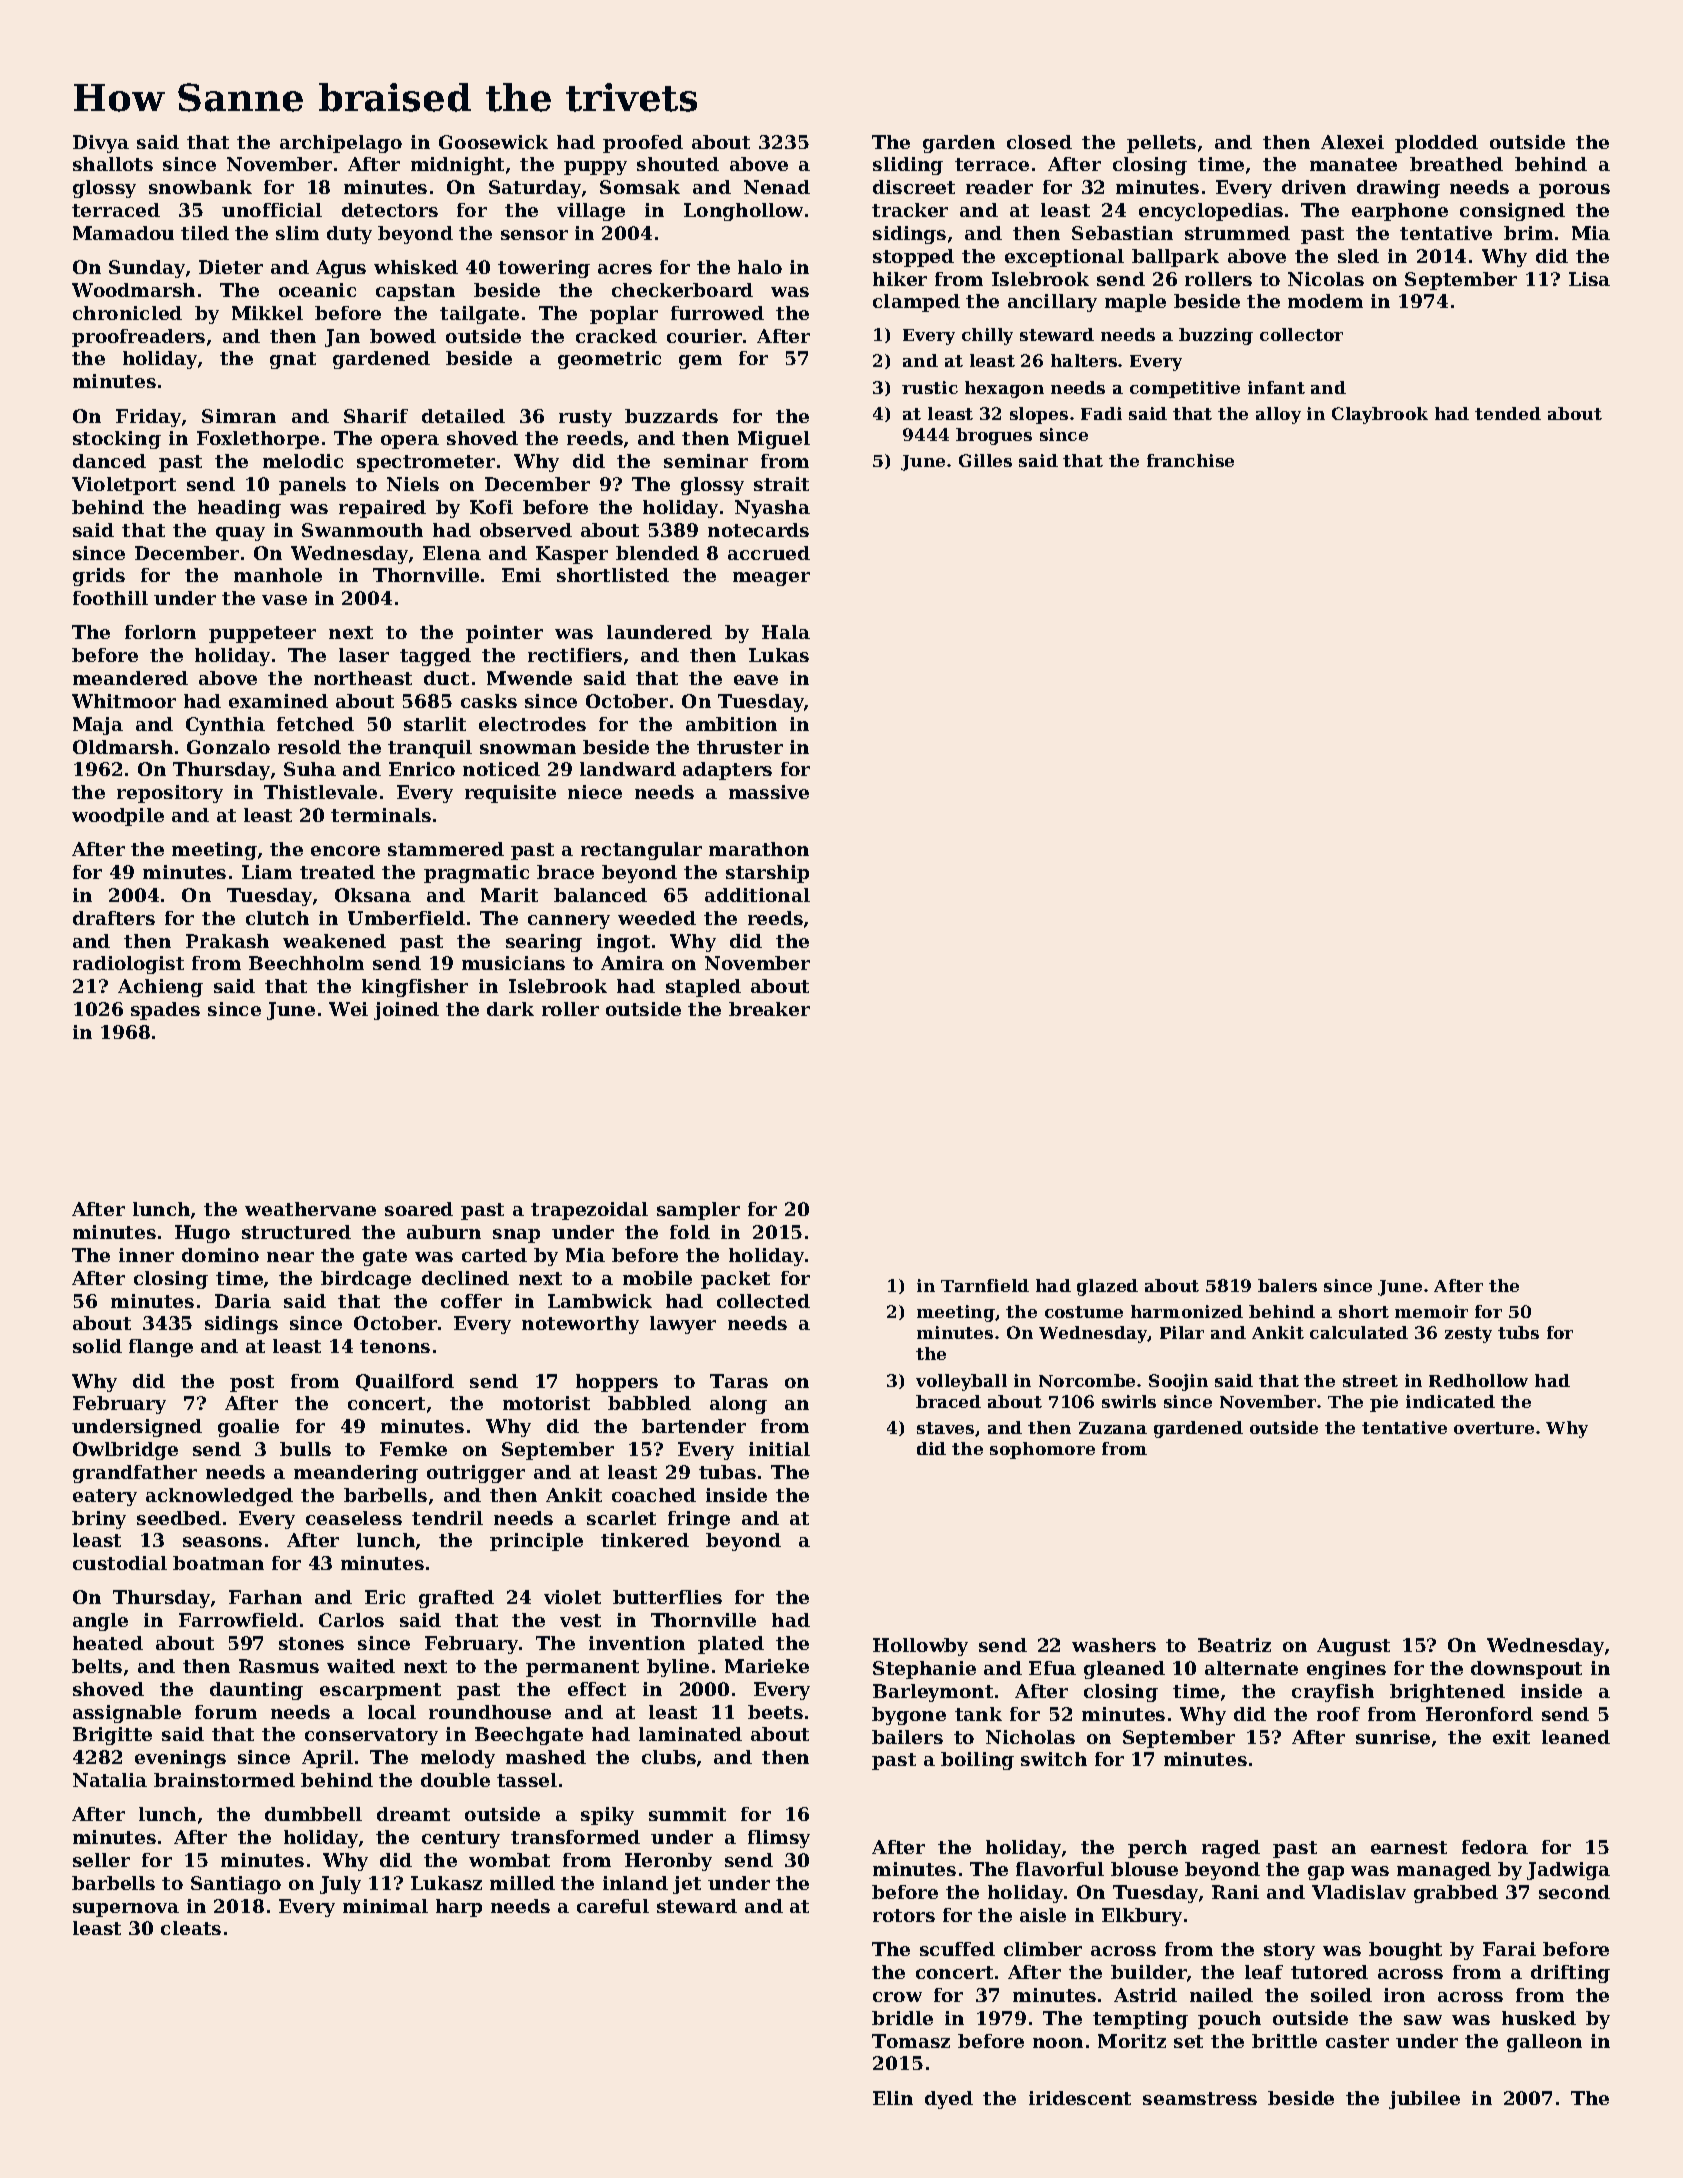 The image size is (1683, 2178). What do you see at coordinates (769, 1009) in the screenshot?
I see `breaker` at bounding box center [769, 1009].
